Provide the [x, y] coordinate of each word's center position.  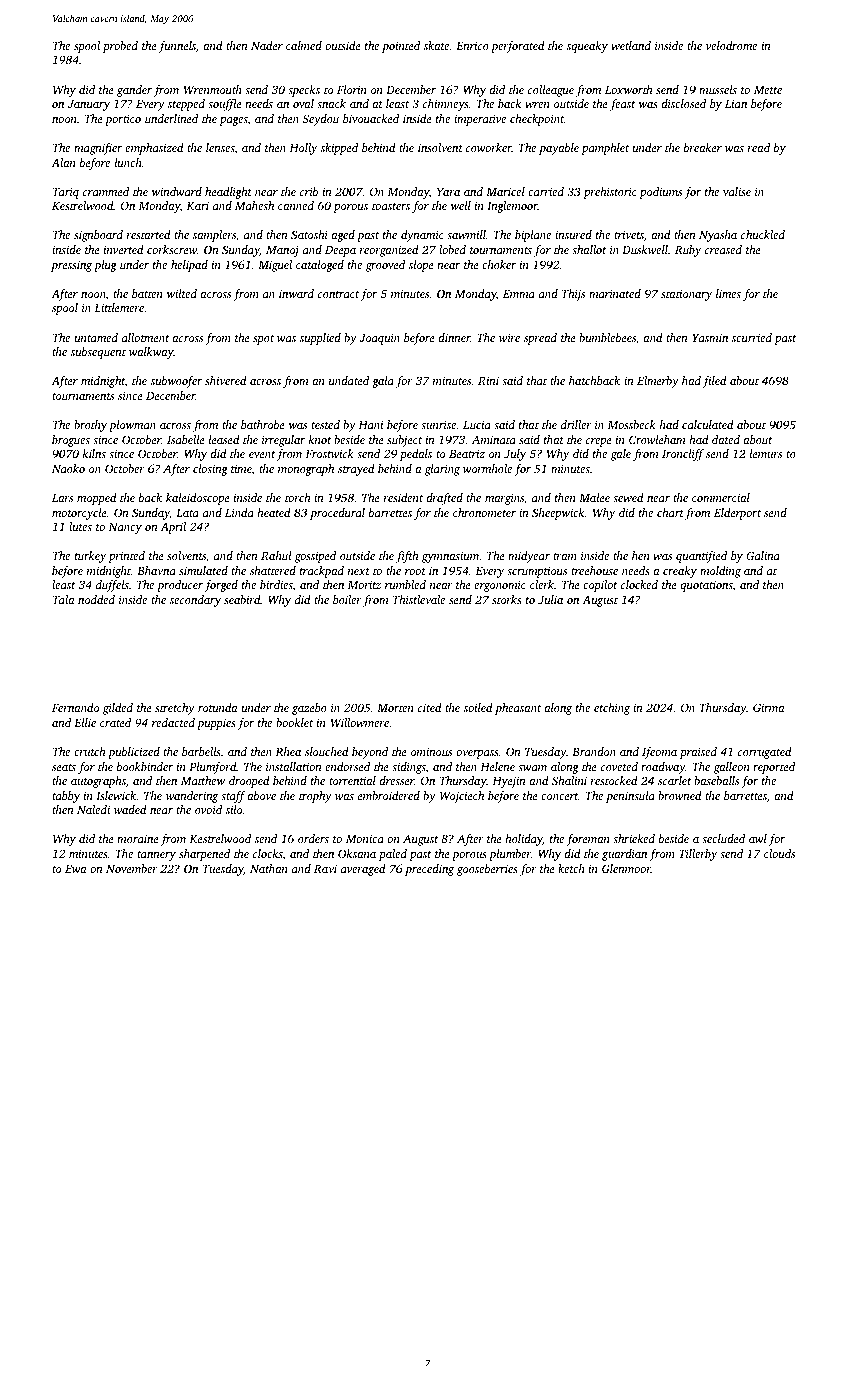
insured [573, 234]
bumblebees [607, 337]
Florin [352, 89]
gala [383, 382]
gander [134, 91]
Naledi [93, 809]
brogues [71, 441]
